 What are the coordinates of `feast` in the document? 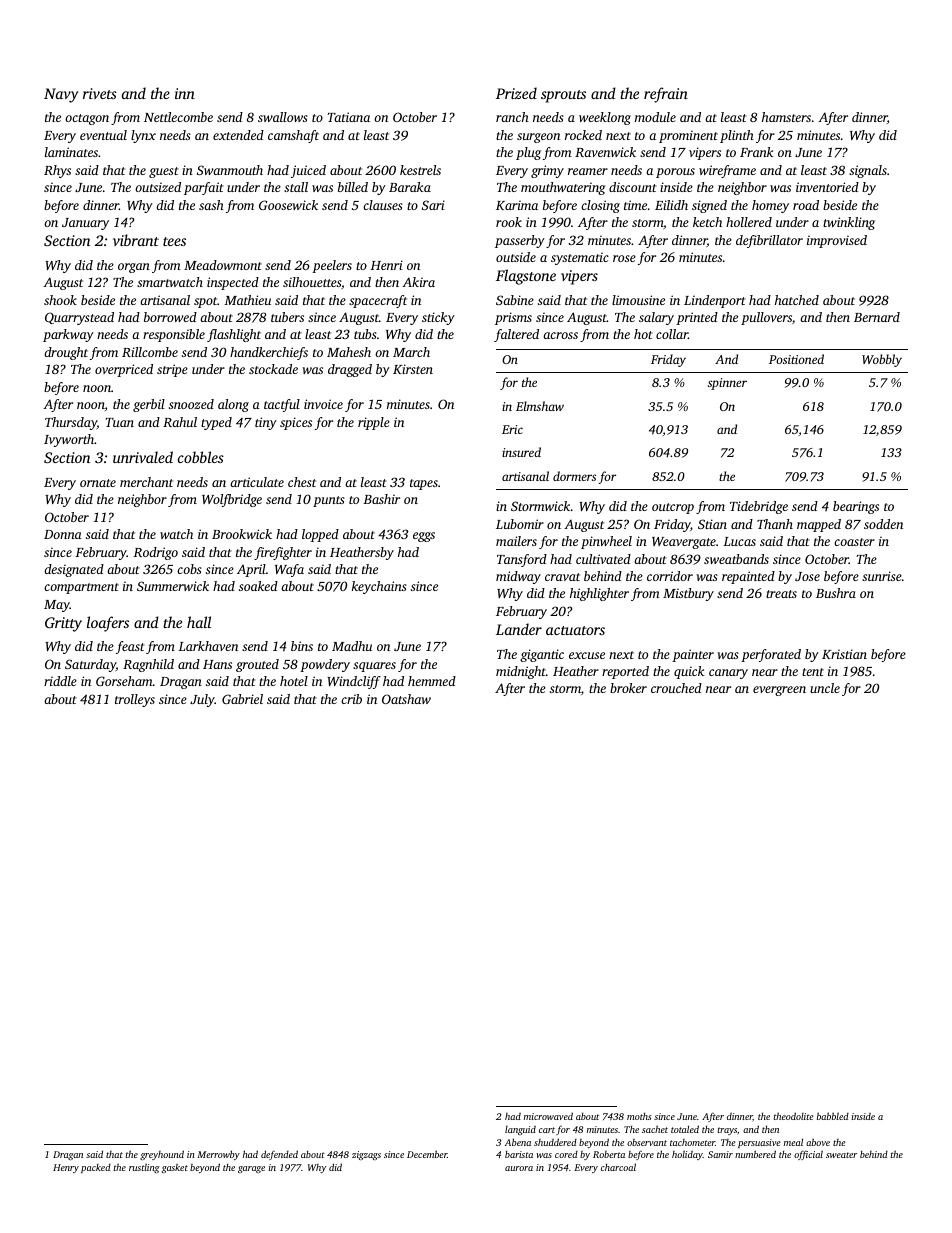 It's located at (130, 647).
